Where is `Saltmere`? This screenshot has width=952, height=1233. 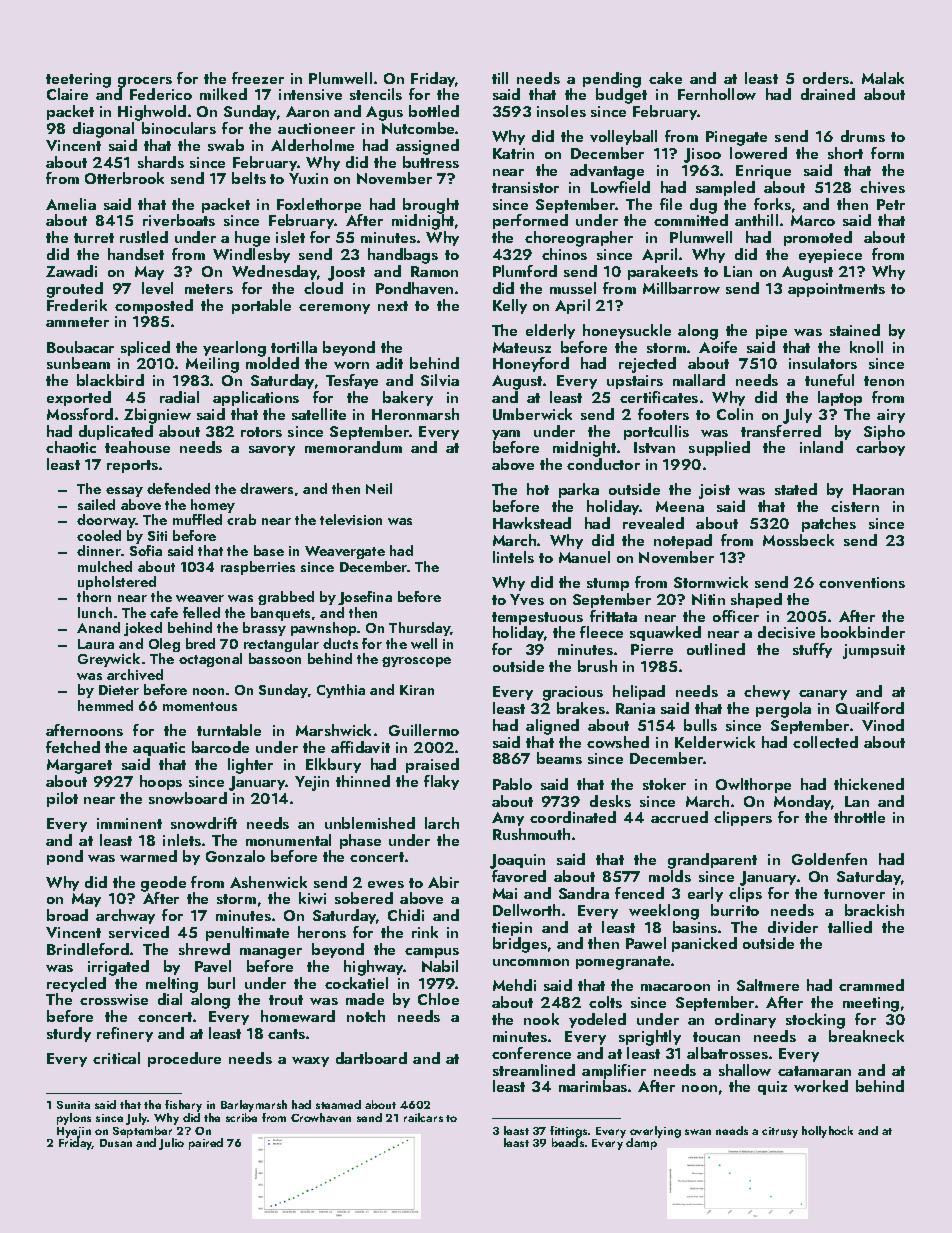 Saltmere is located at coordinates (768, 985).
